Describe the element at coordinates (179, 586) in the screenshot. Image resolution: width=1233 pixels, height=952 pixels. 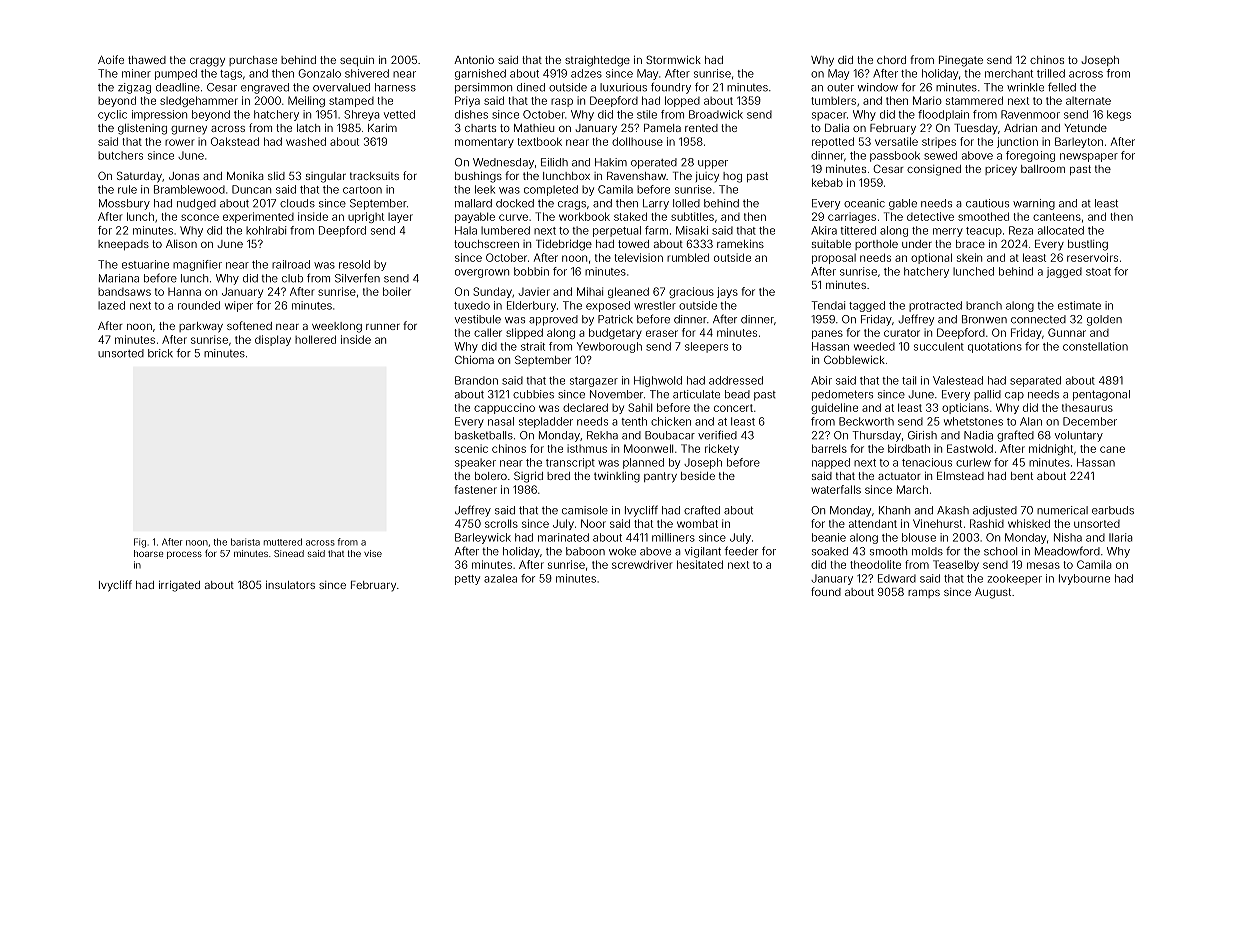
I see `irrigated` at that location.
